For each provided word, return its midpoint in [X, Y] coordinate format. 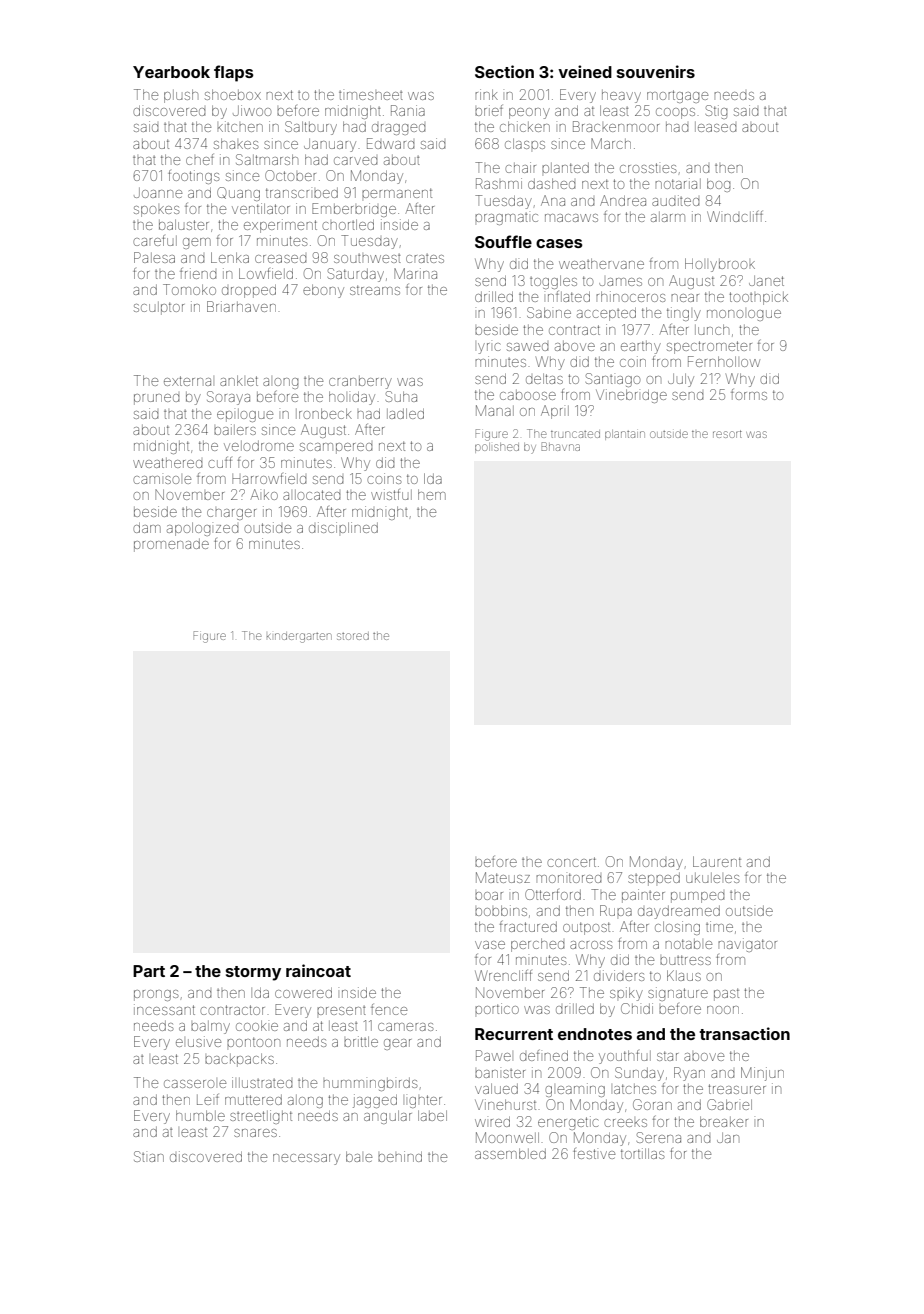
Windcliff [735, 216]
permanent [397, 193]
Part [149, 971]
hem [432, 494]
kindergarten [299, 638]
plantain [625, 435]
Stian [149, 1156]
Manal [495, 410]
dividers [619, 975]
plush [181, 96]
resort [727, 434]
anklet [239, 380]
